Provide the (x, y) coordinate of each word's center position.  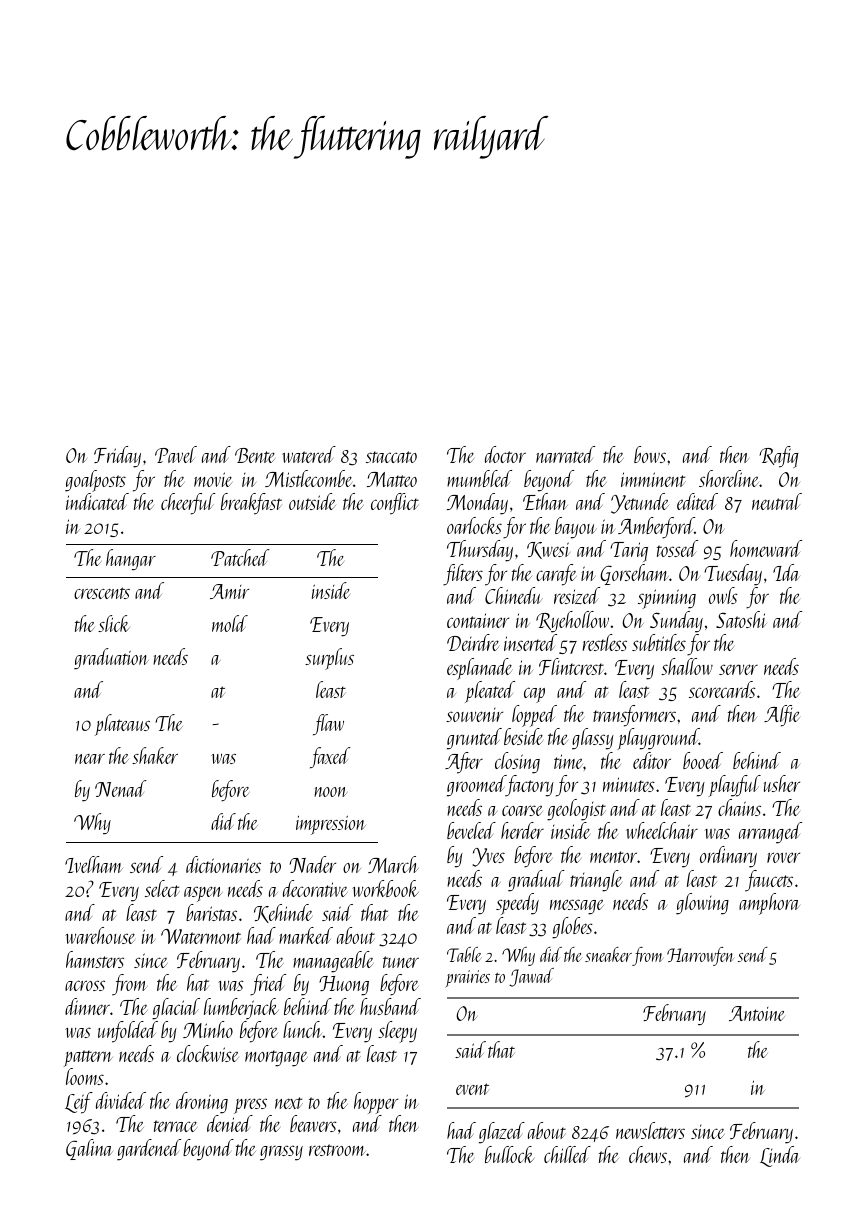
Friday (117, 457)
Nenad (121, 788)
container (478, 620)
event (472, 1089)
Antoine (757, 1013)
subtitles (659, 642)
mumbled (479, 478)
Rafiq (779, 457)
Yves (488, 857)
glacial (176, 1009)
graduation (111, 658)
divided (121, 1100)
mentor (613, 857)
